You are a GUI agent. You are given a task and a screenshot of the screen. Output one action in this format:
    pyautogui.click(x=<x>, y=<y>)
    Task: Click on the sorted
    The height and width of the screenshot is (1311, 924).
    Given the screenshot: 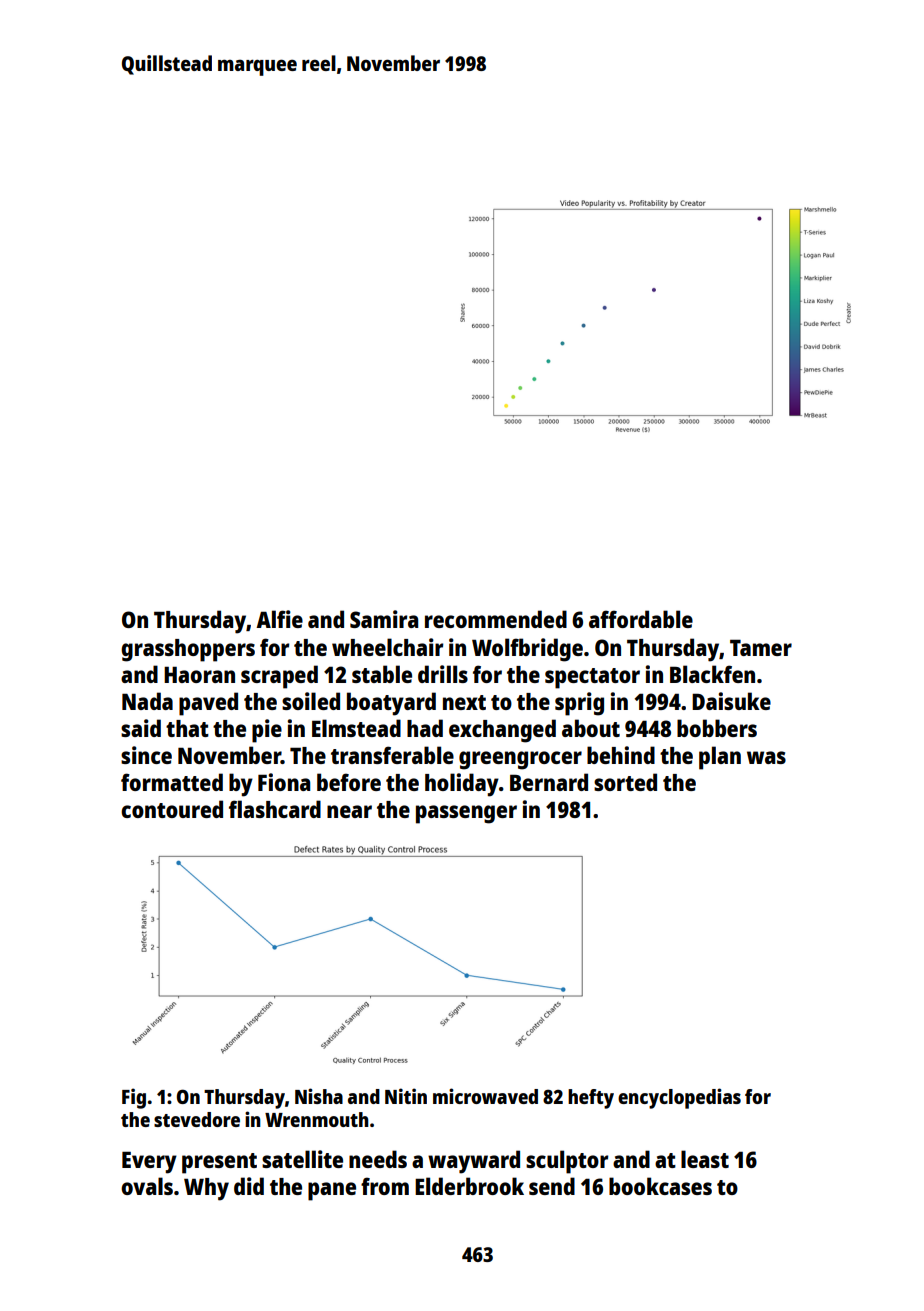 What is the action you would take?
    pyautogui.click(x=625, y=782)
